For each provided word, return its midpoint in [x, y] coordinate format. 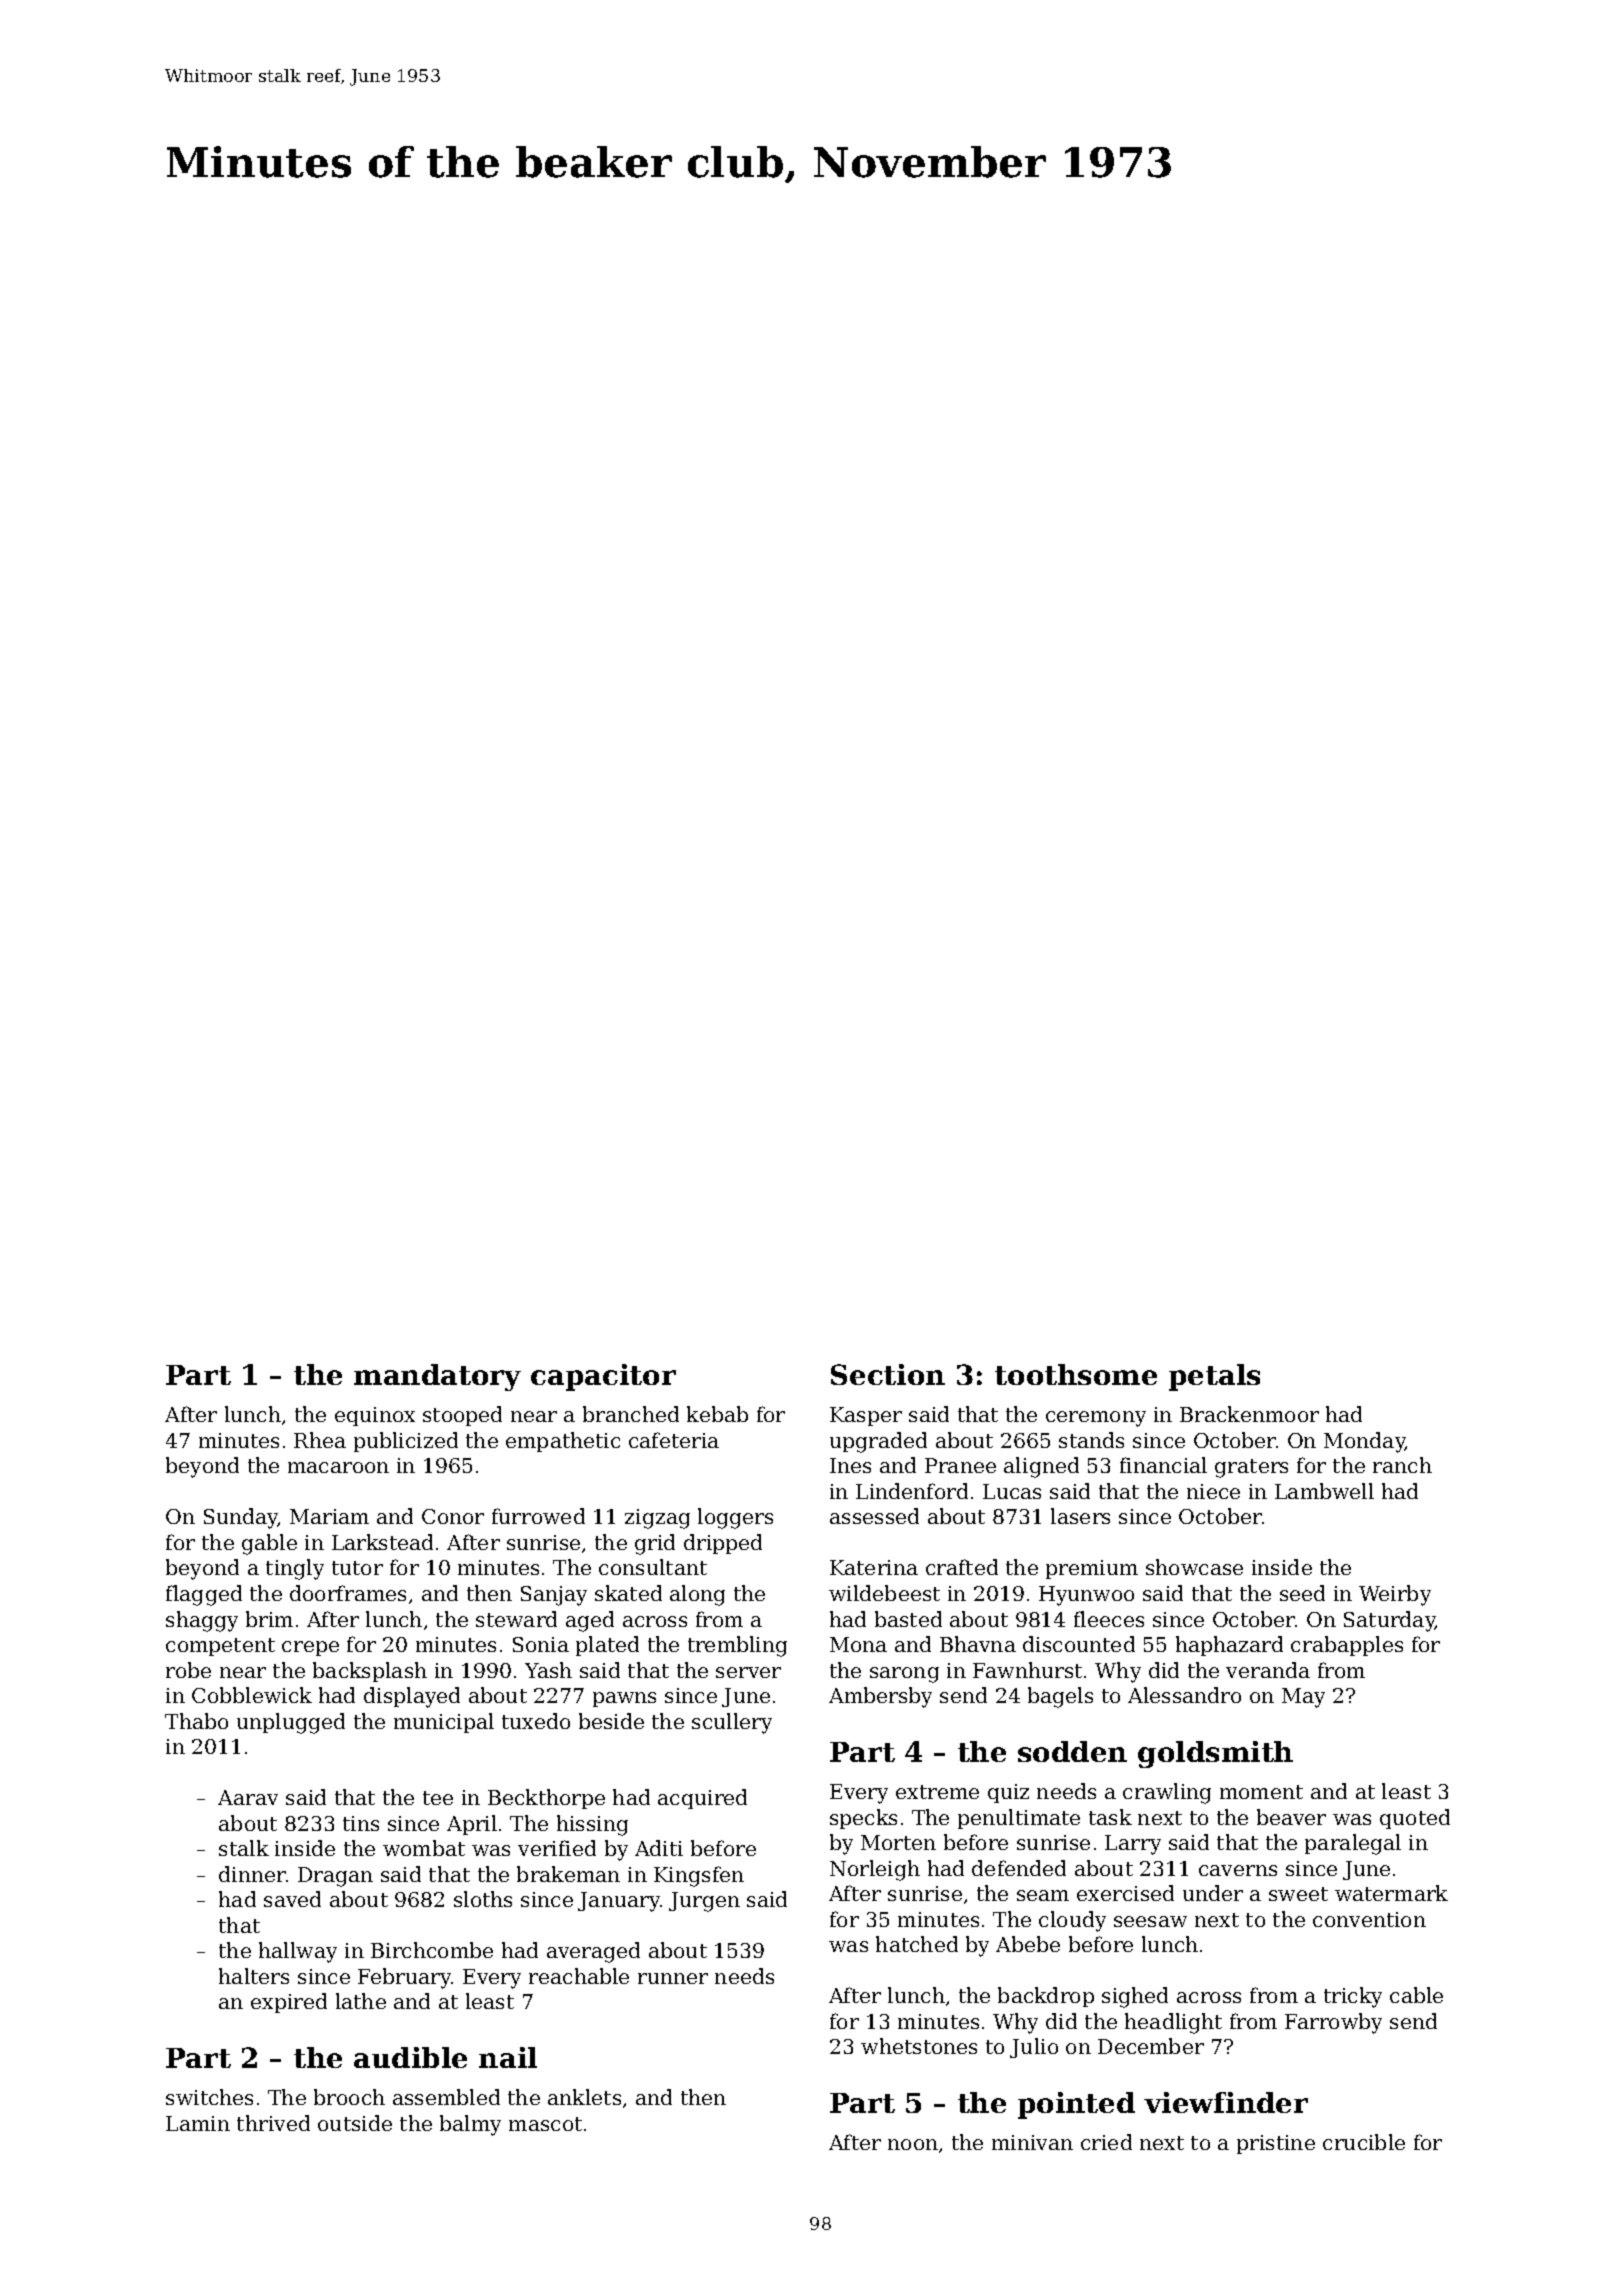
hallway [298, 1952]
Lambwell [1324, 1491]
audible [410, 2057]
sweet [1298, 1894]
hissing [592, 1825]
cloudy [1072, 1921]
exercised [1125, 1893]
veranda [1268, 1670]
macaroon [338, 1467]
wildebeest [884, 1593]
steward [516, 1619]
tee [438, 1798]
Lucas [1012, 1491]
